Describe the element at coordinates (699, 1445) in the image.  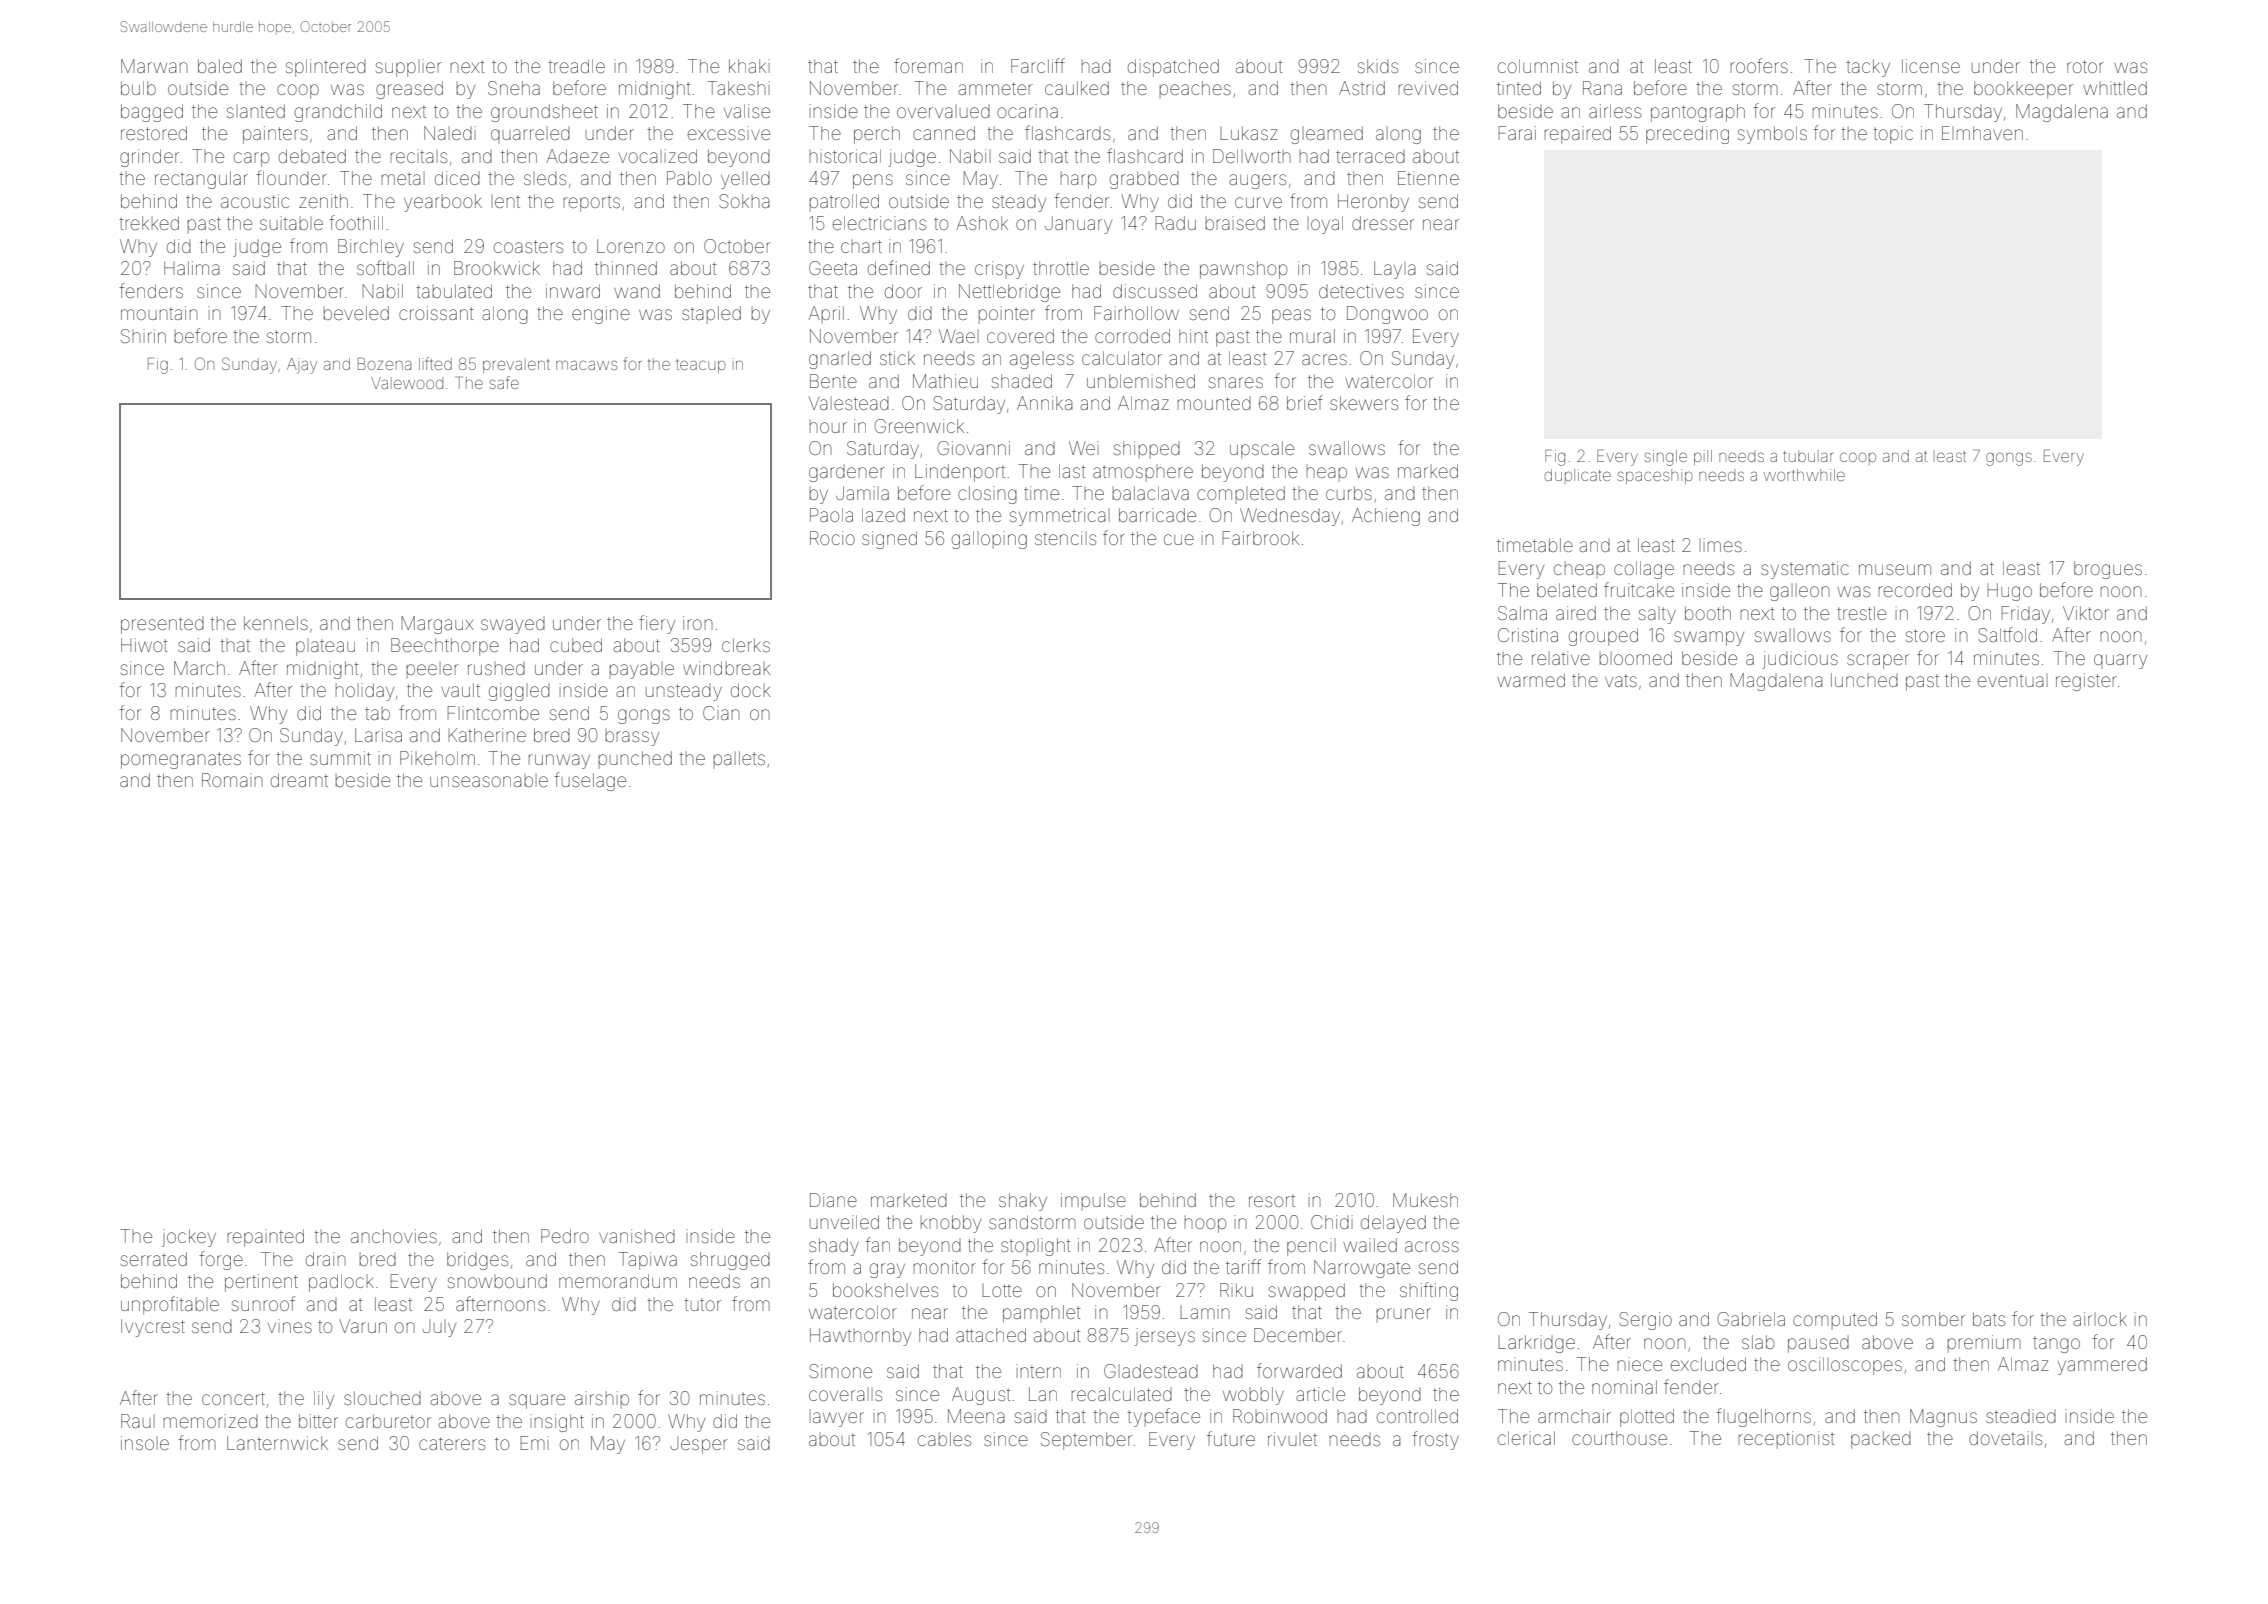
I see `Jesper` at that location.
